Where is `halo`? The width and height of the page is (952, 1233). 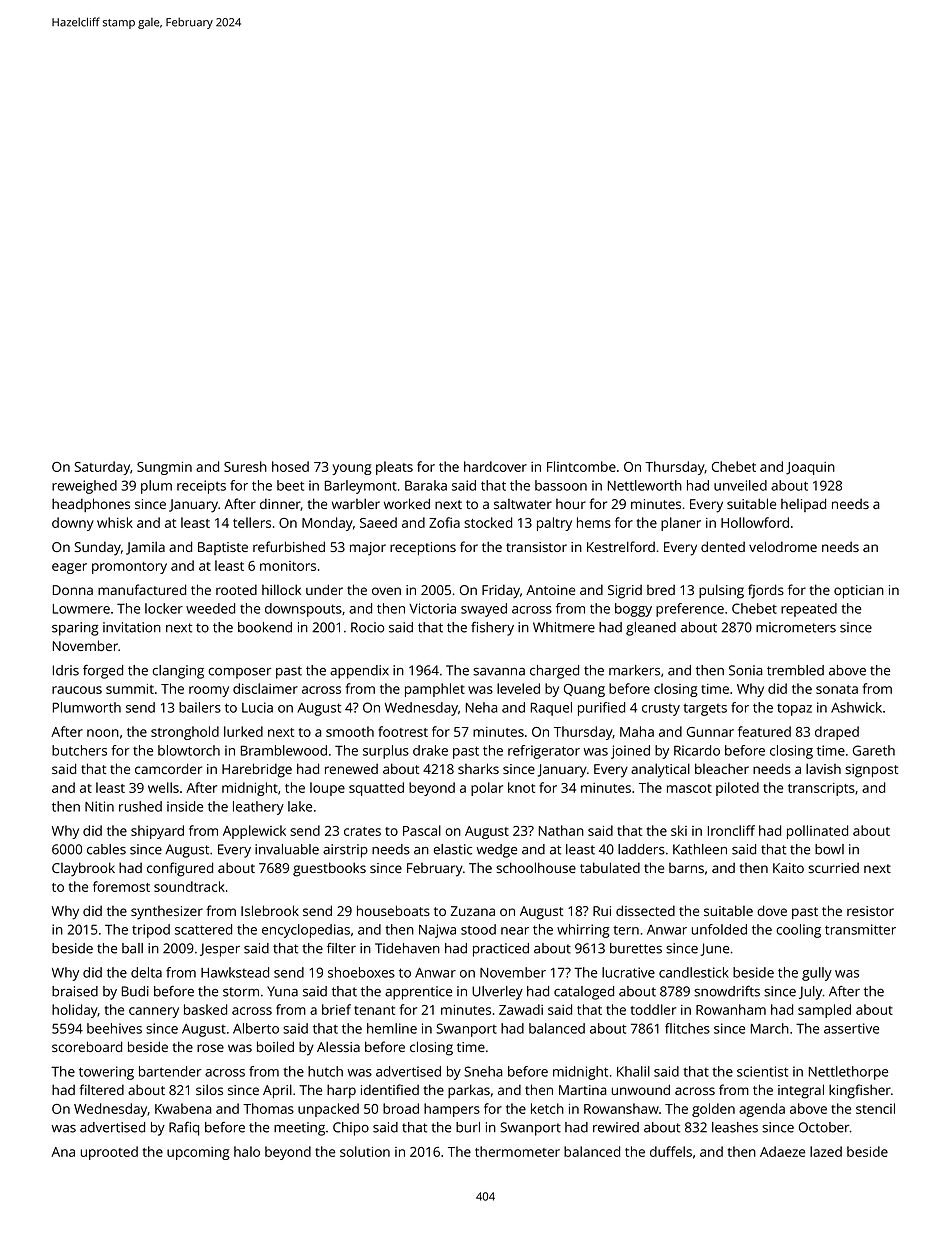
halo is located at coordinates (247, 1151).
